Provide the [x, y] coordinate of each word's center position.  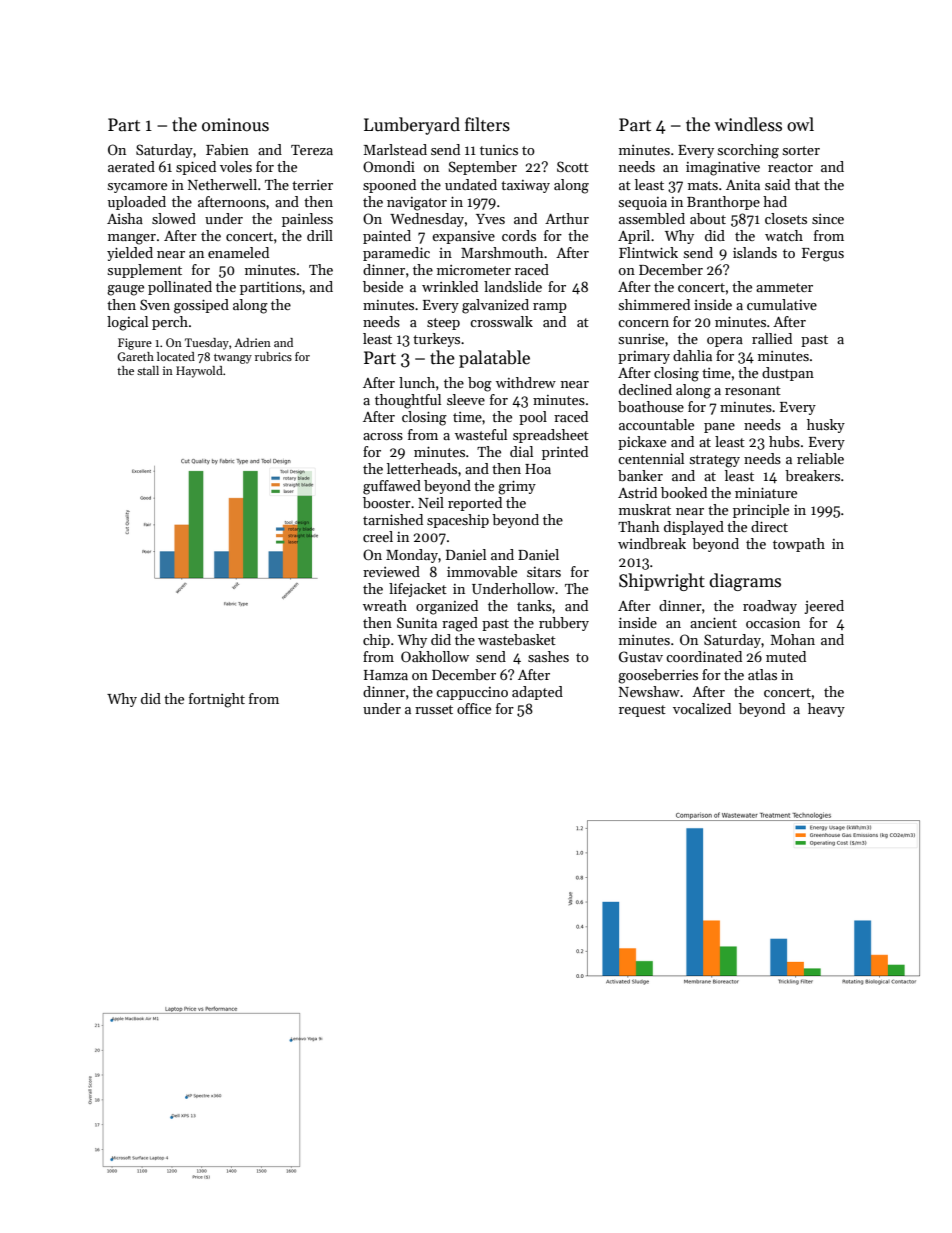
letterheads [422, 468]
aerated [131, 166]
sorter [801, 150]
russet [434, 709]
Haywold [199, 372]
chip [376, 641]
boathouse [651, 406]
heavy [826, 710]
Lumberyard [412, 126]
